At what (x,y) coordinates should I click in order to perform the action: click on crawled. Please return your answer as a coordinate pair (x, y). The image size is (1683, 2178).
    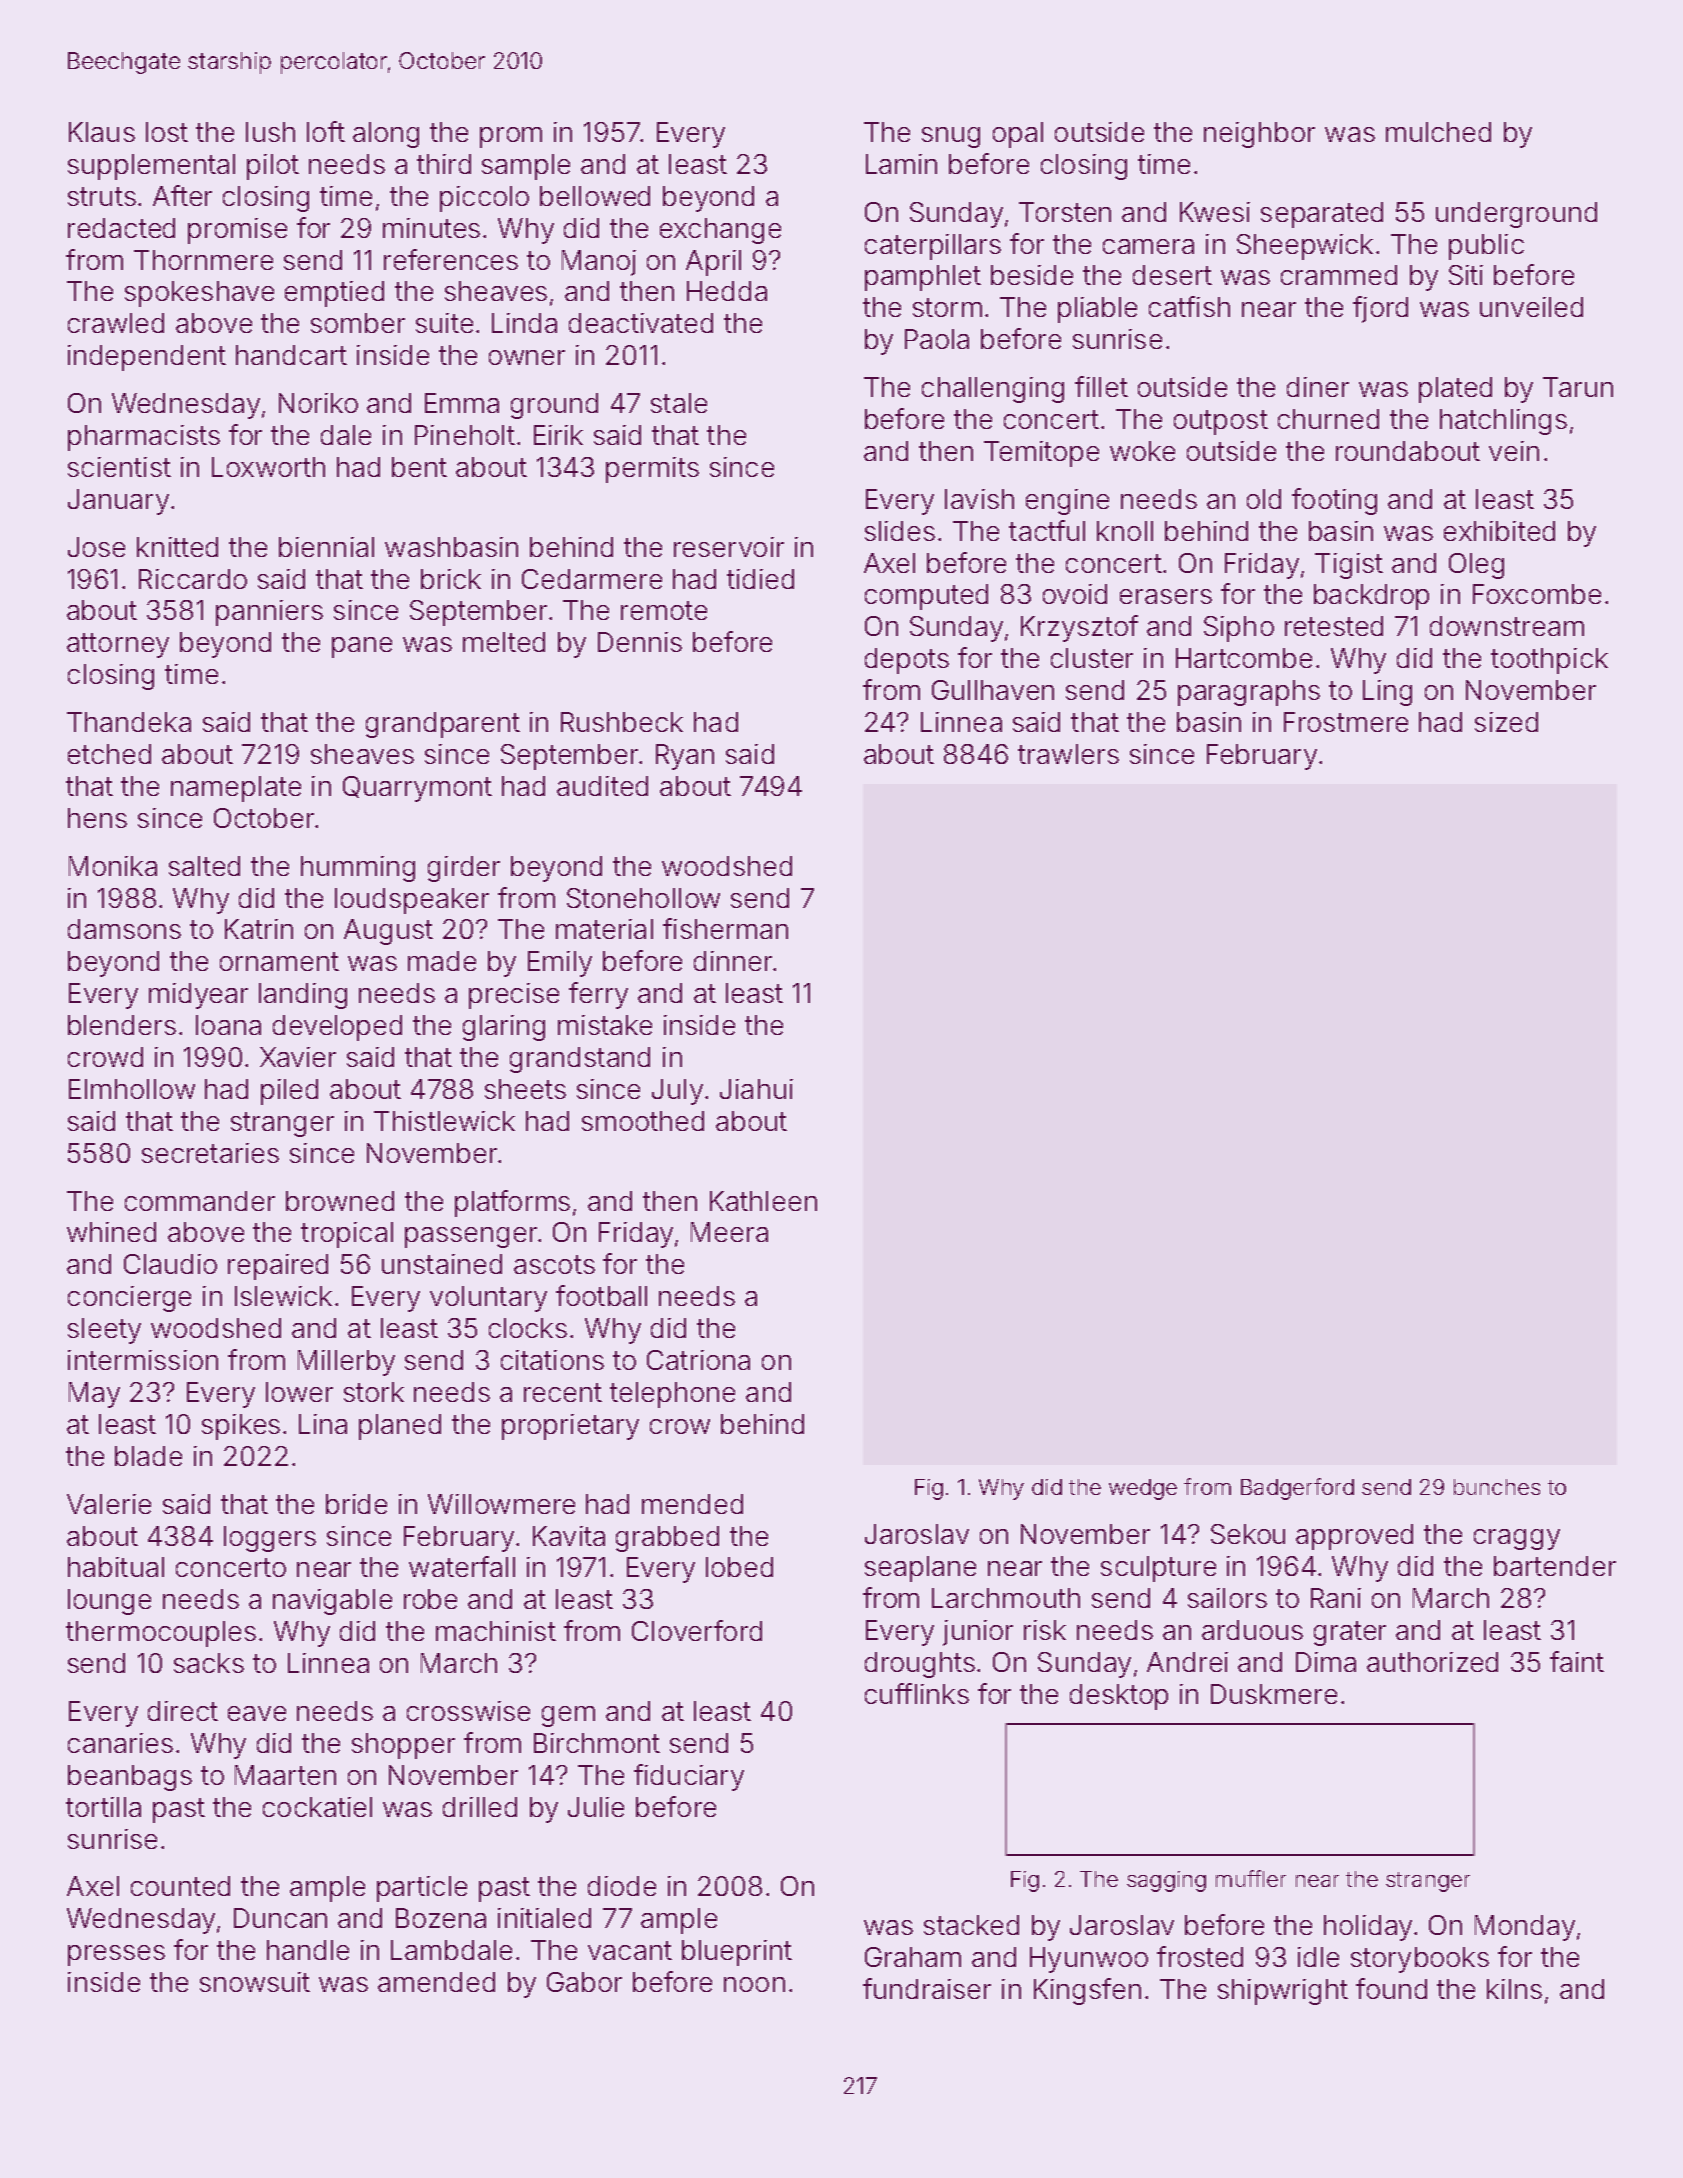
    Looking at the image, I should click on (116, 323).
